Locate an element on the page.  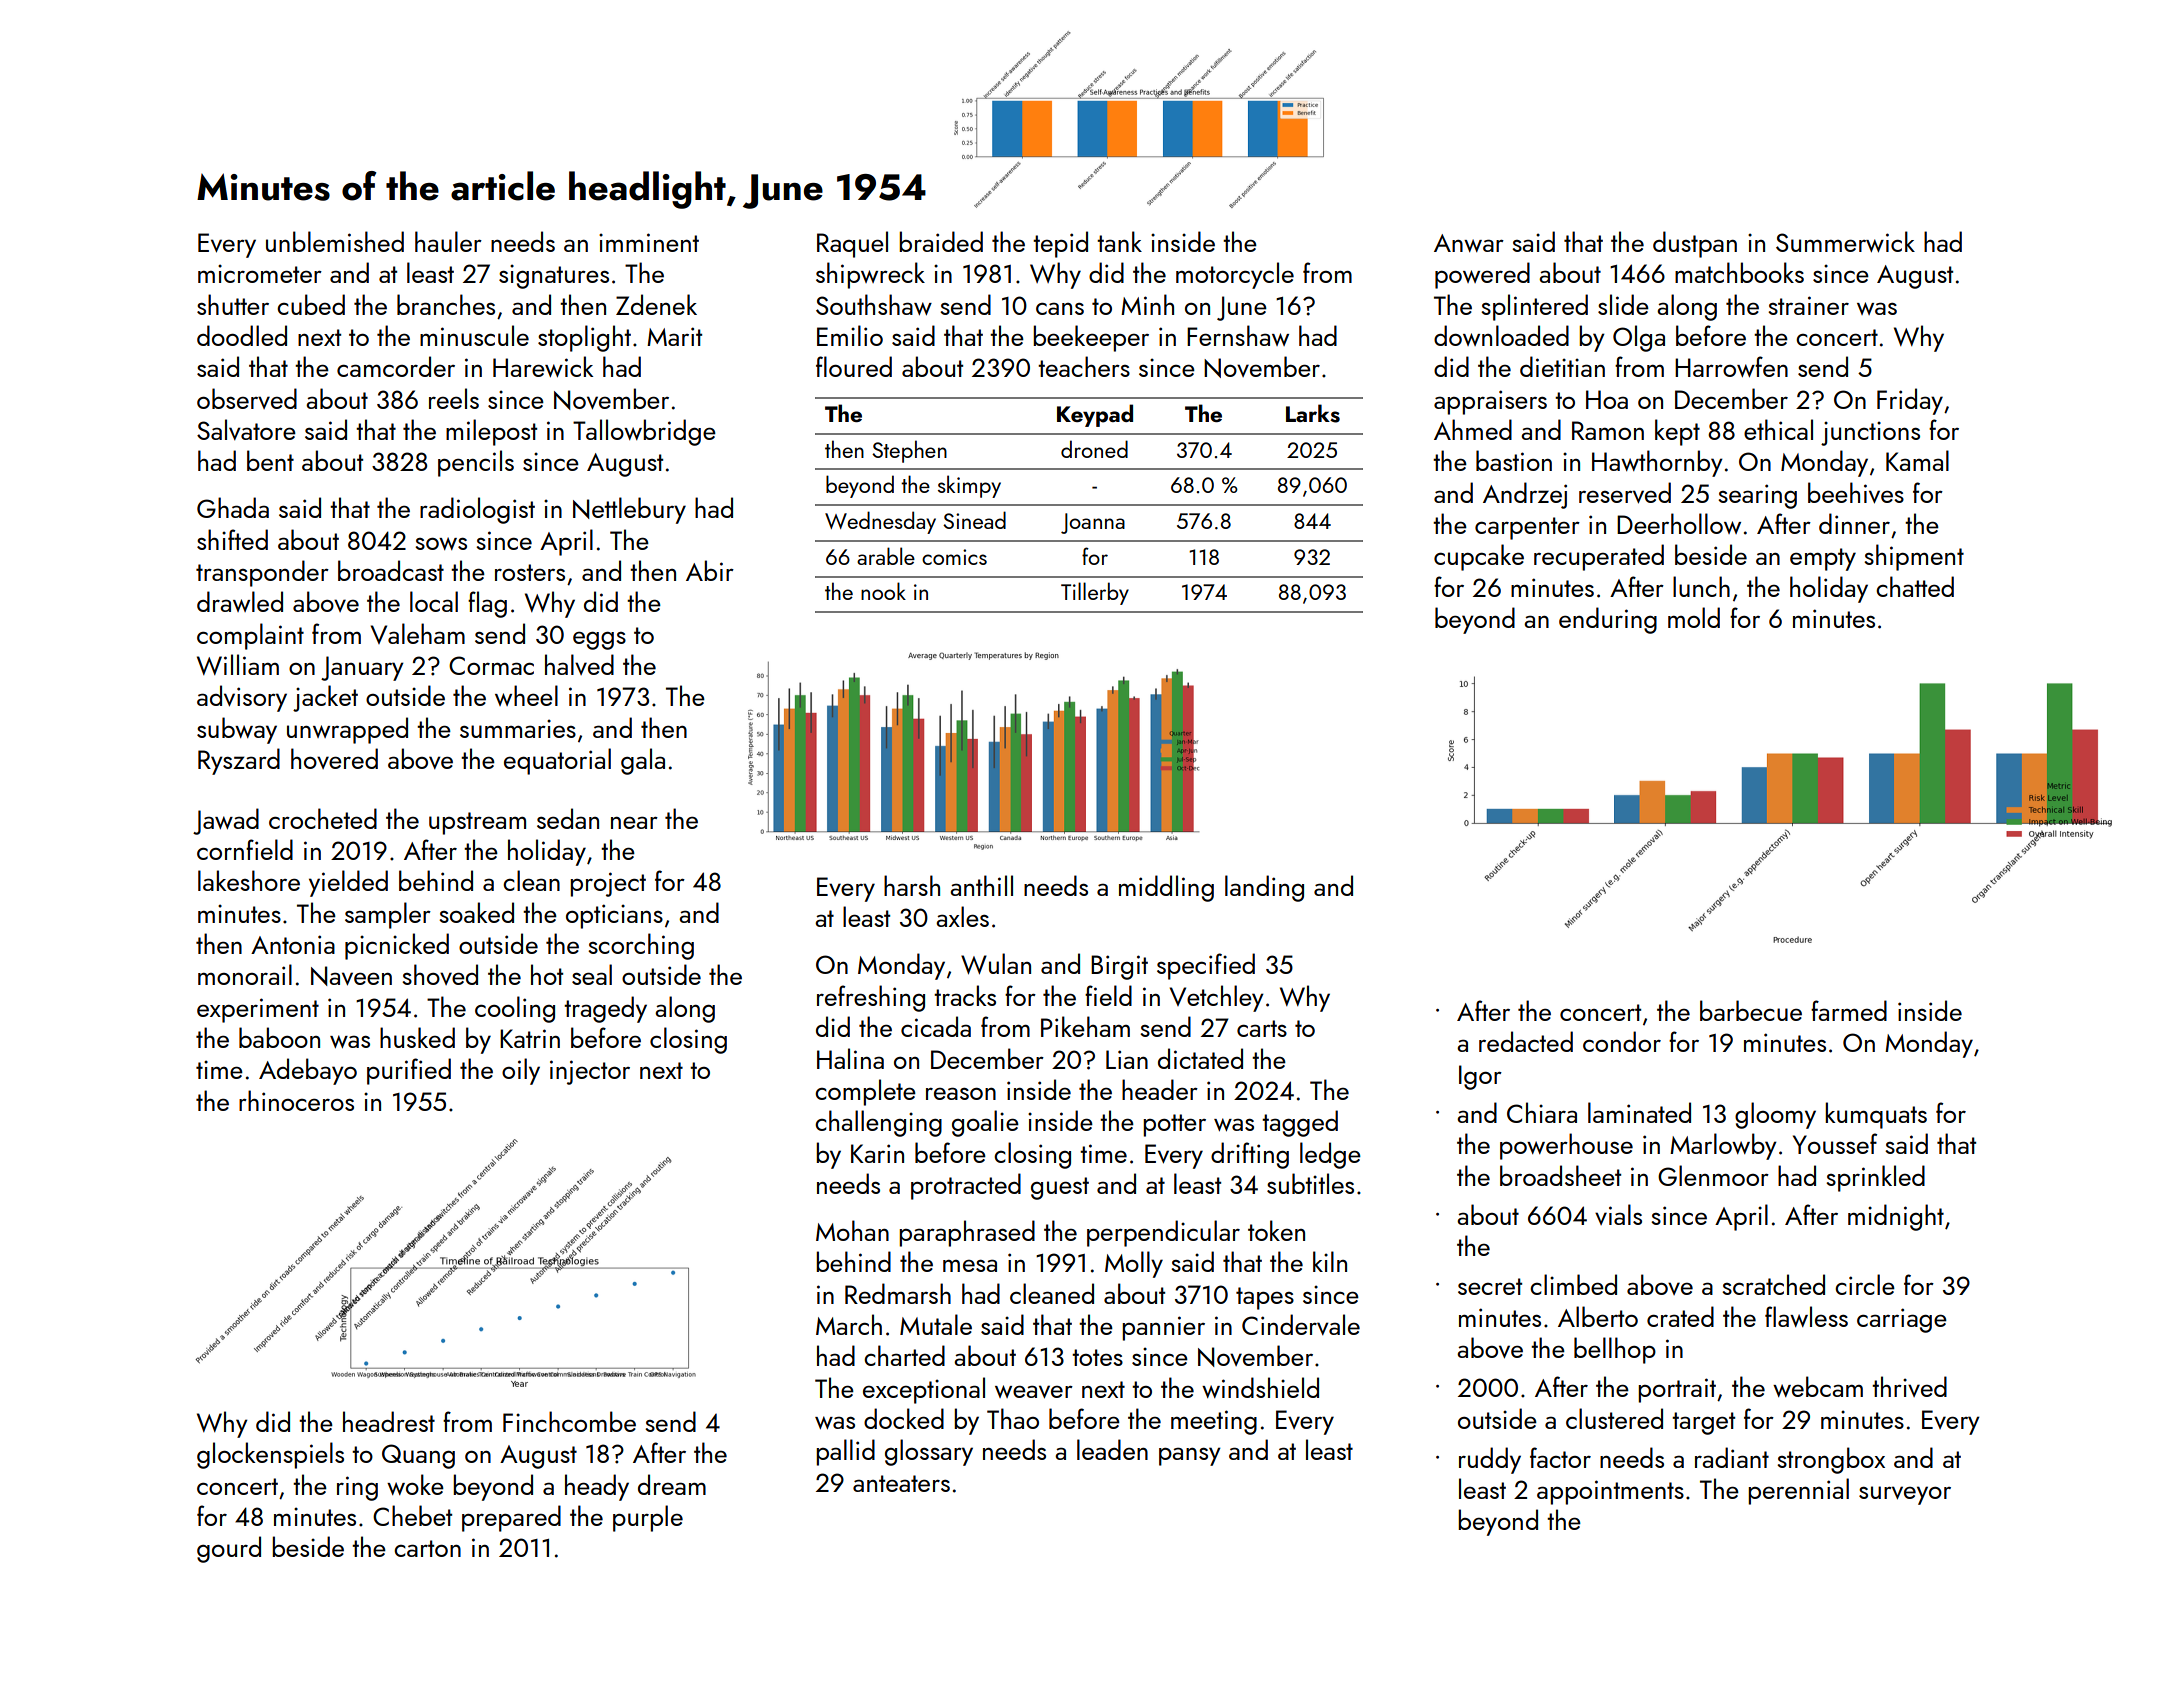
project is located at coordinates (608, 884).
